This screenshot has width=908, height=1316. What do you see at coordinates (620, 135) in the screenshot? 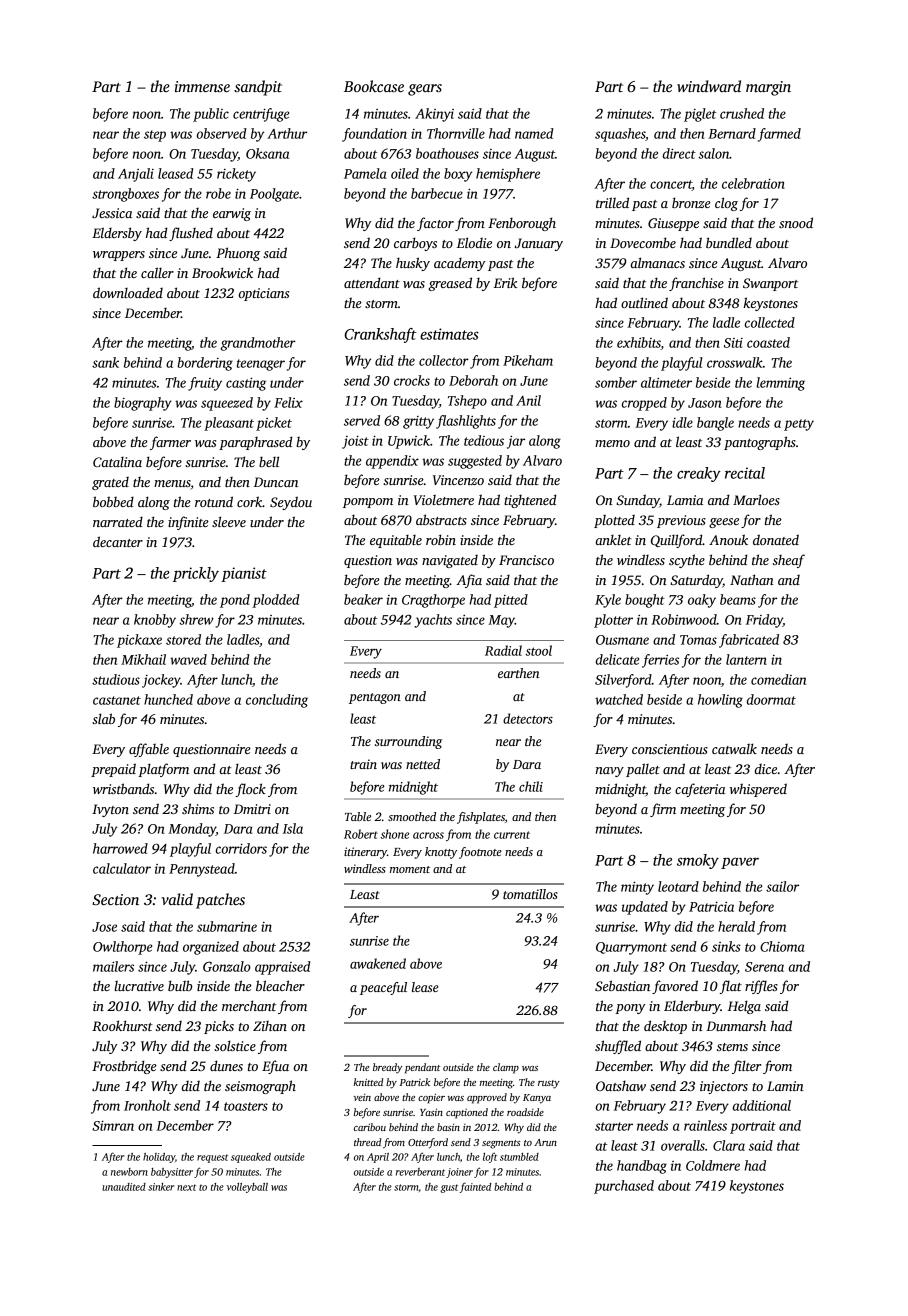
I see `squashes` at bounding box center [620, 135].
